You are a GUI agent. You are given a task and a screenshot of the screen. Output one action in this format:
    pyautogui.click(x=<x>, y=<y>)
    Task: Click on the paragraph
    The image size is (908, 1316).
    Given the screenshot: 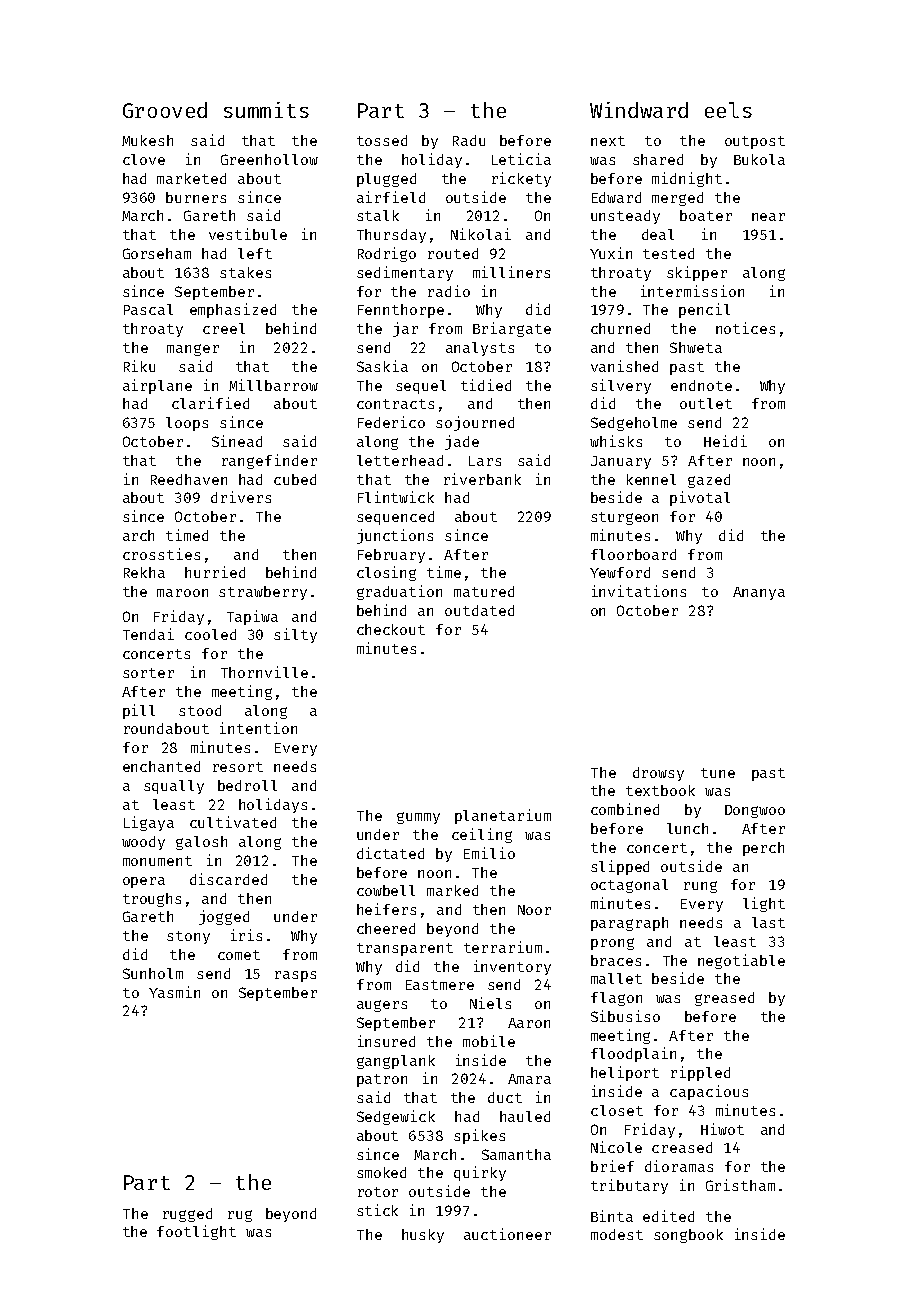 What is the action you would take?
    pyautogui.click(x=629, y=924)
